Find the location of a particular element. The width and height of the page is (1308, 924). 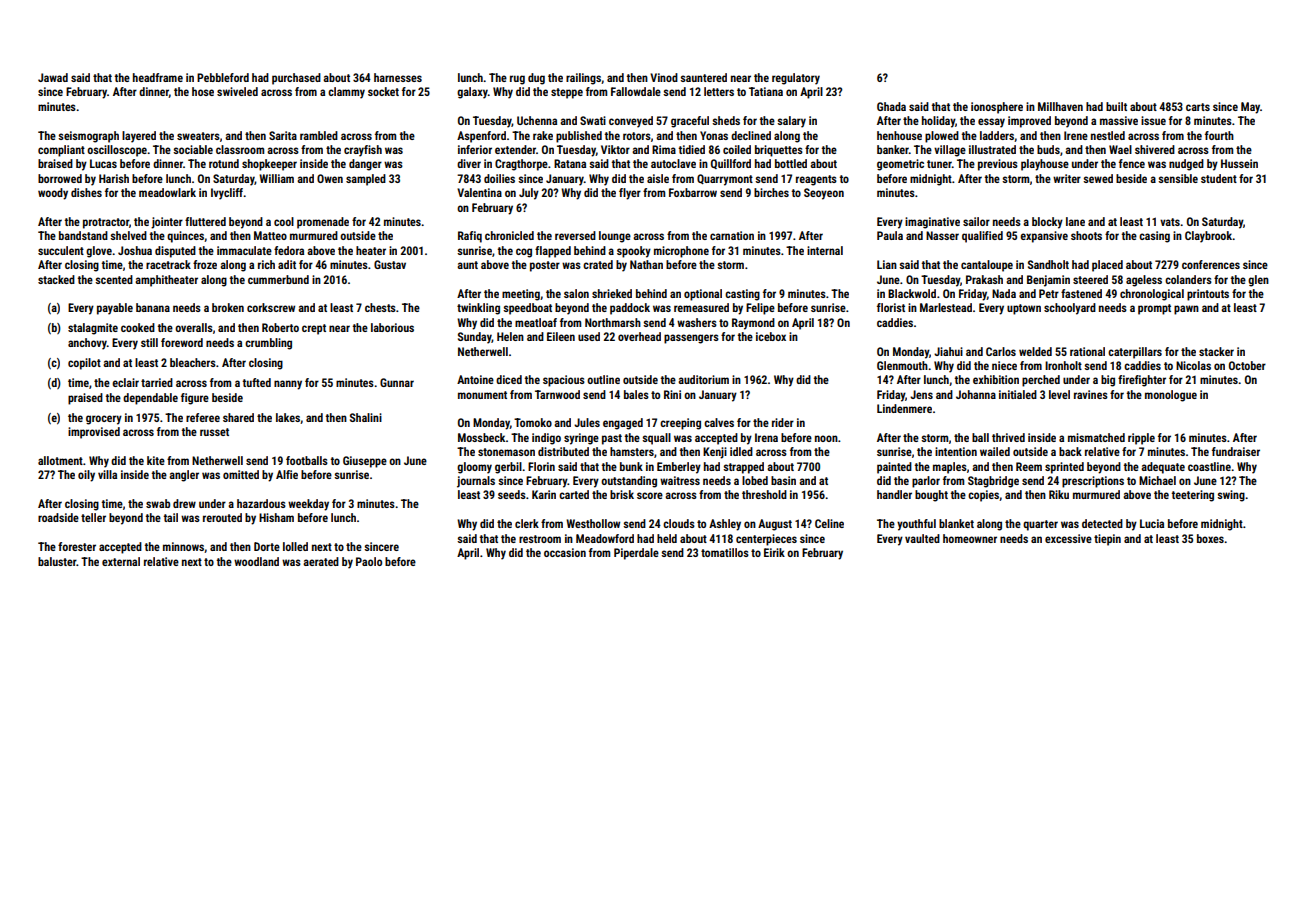

calves is located at coordinates (719, 422).
